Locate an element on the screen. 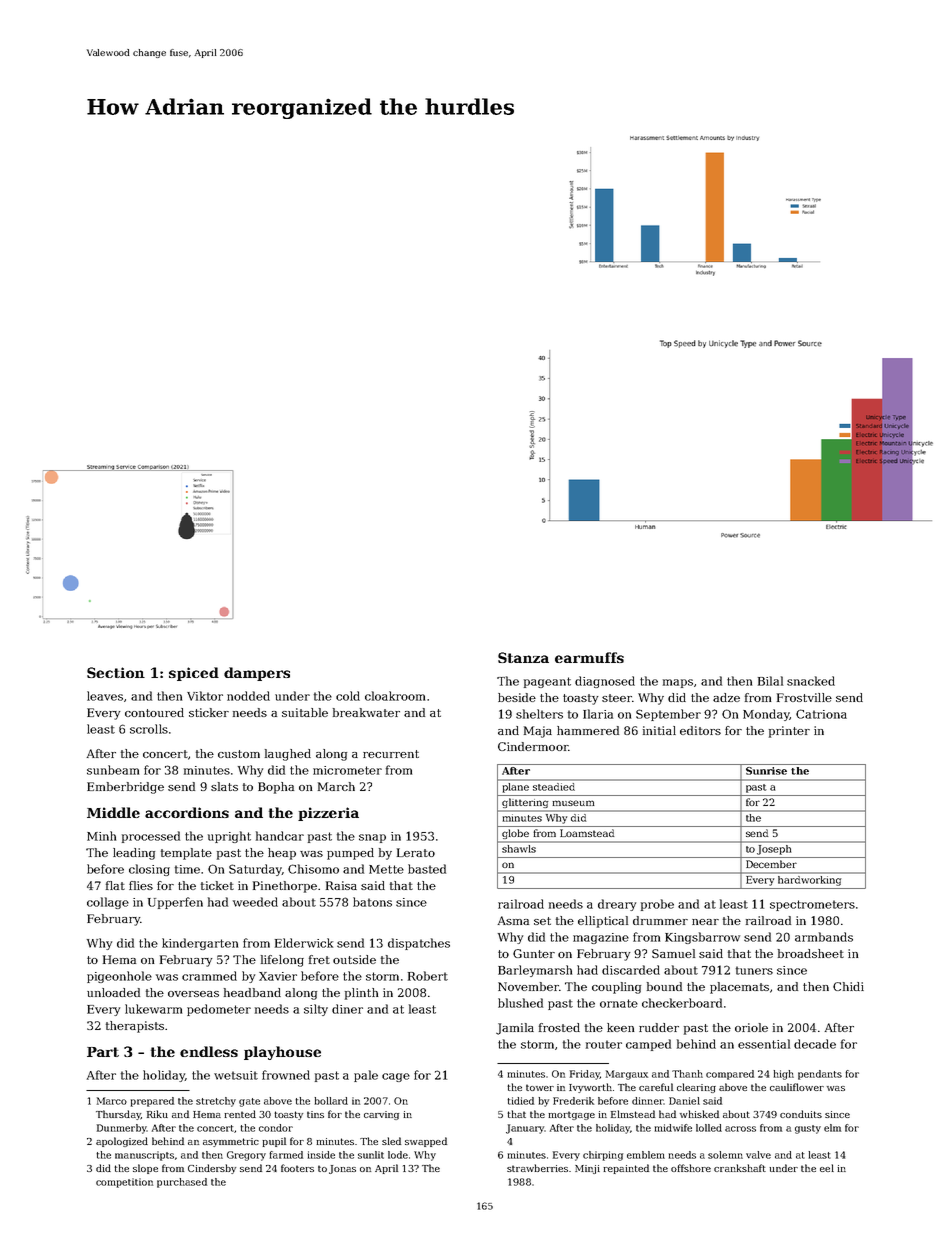  Stanza is located at coordinates (523, 657).
